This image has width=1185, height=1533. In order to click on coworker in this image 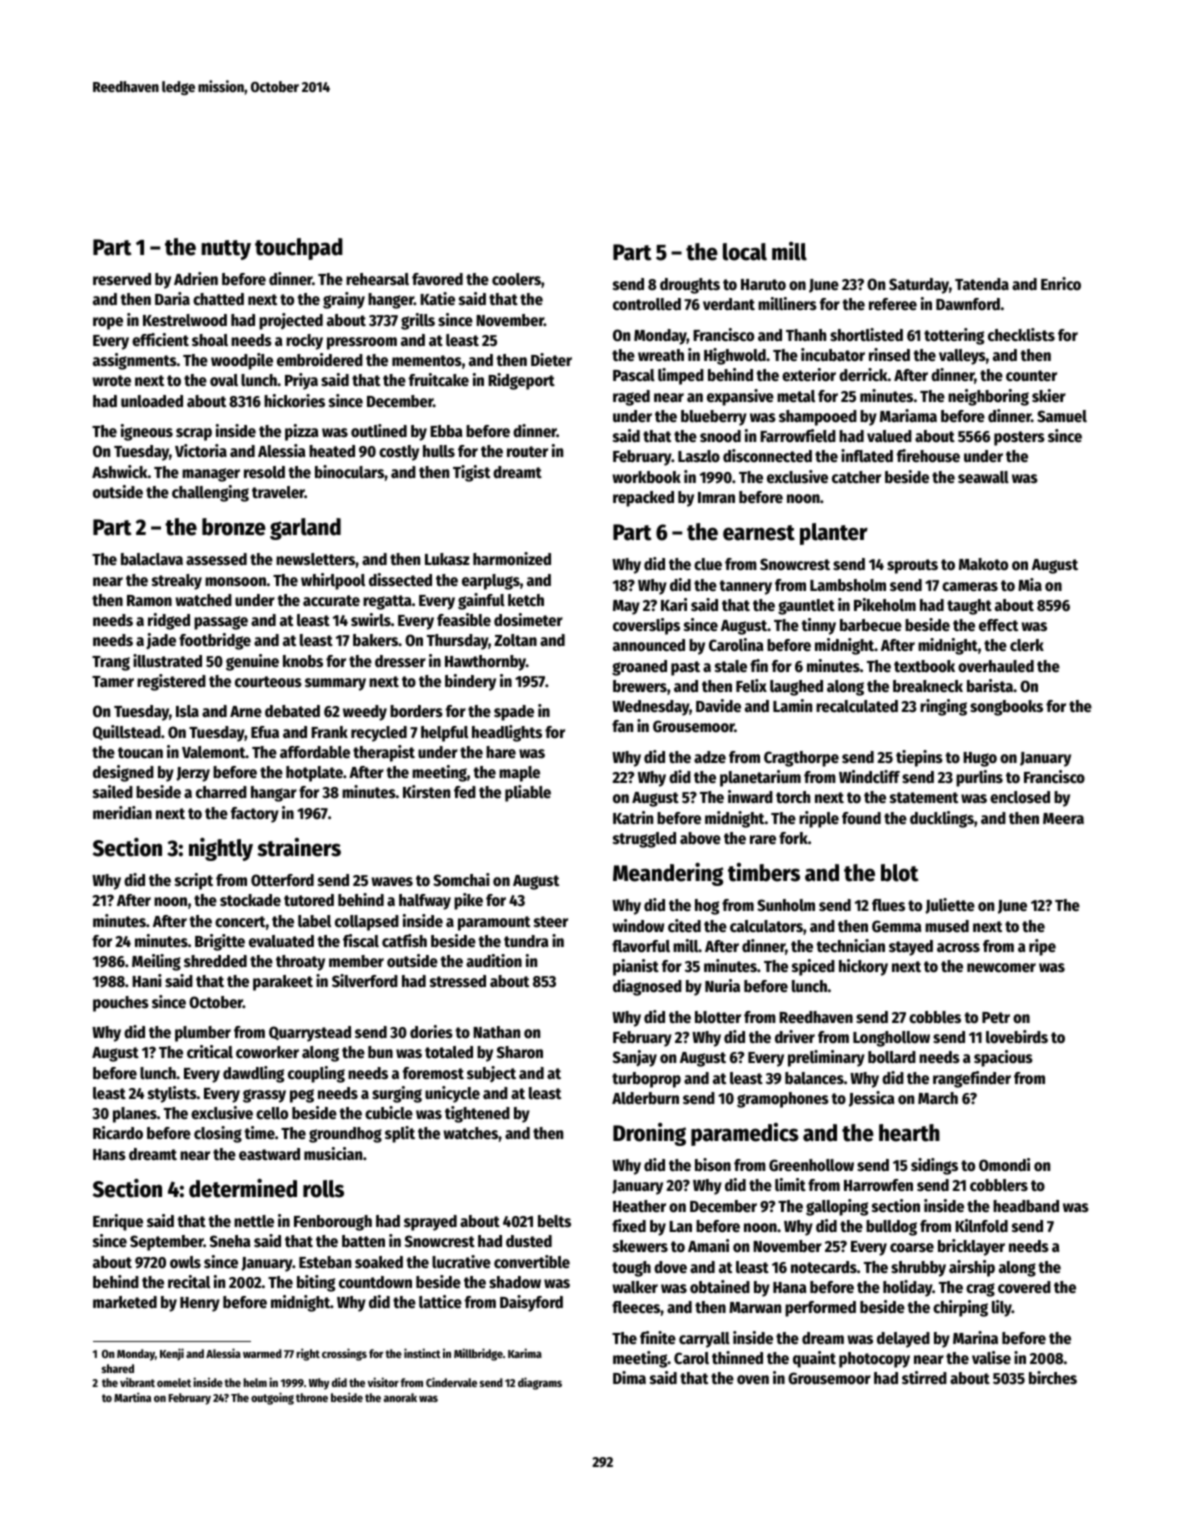, I will do `click(267, 1052)`.
